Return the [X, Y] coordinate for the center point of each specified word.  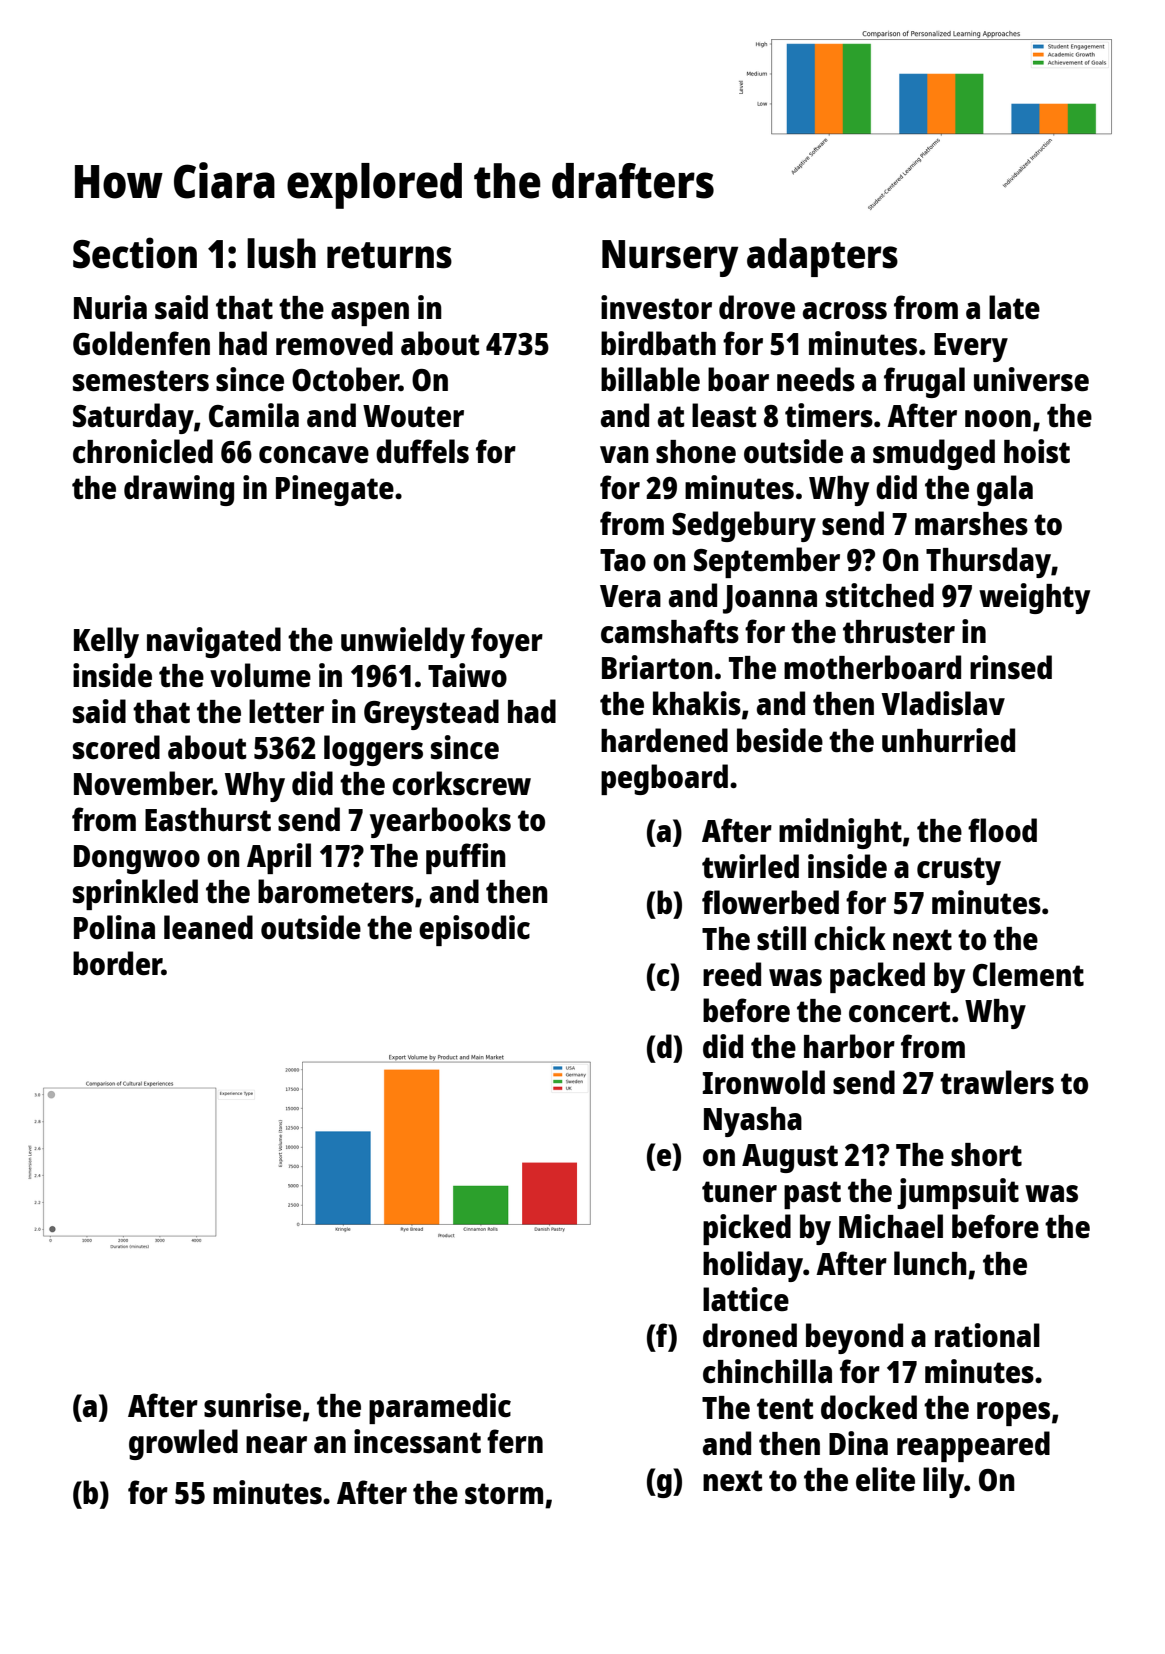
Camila [254, 415]
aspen [370, 314]
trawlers [997, 1082]
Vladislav [943, 703]
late [1014, 307]
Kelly [106, 642]
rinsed [1011, 667]
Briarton [657, 667]
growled [183, 1444]
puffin [466, 858]
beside [780, 740]
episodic [474, 930]
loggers [373, 750]
